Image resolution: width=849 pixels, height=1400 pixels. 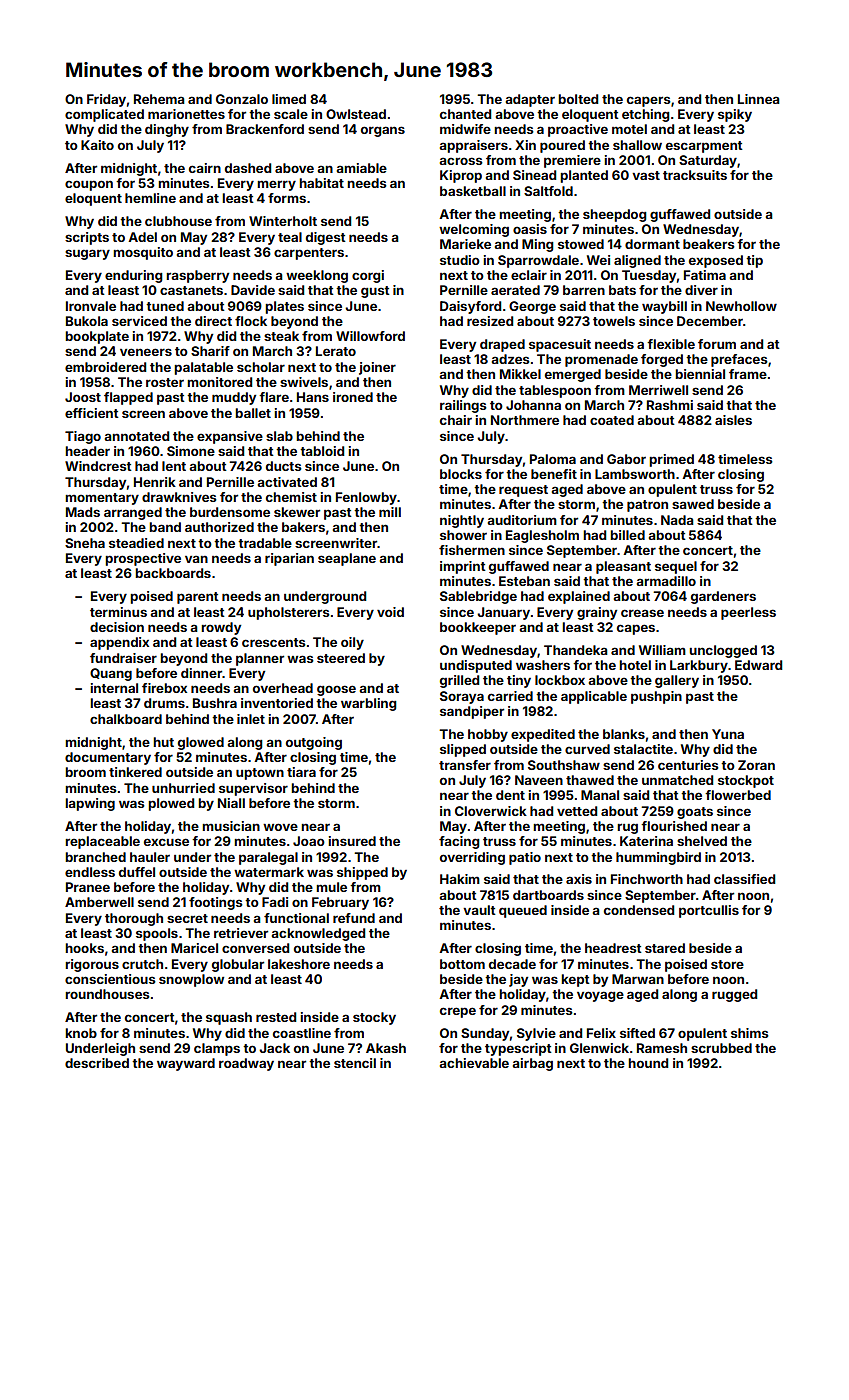 I want to click on Linnea, so click(x=759, y=99).
